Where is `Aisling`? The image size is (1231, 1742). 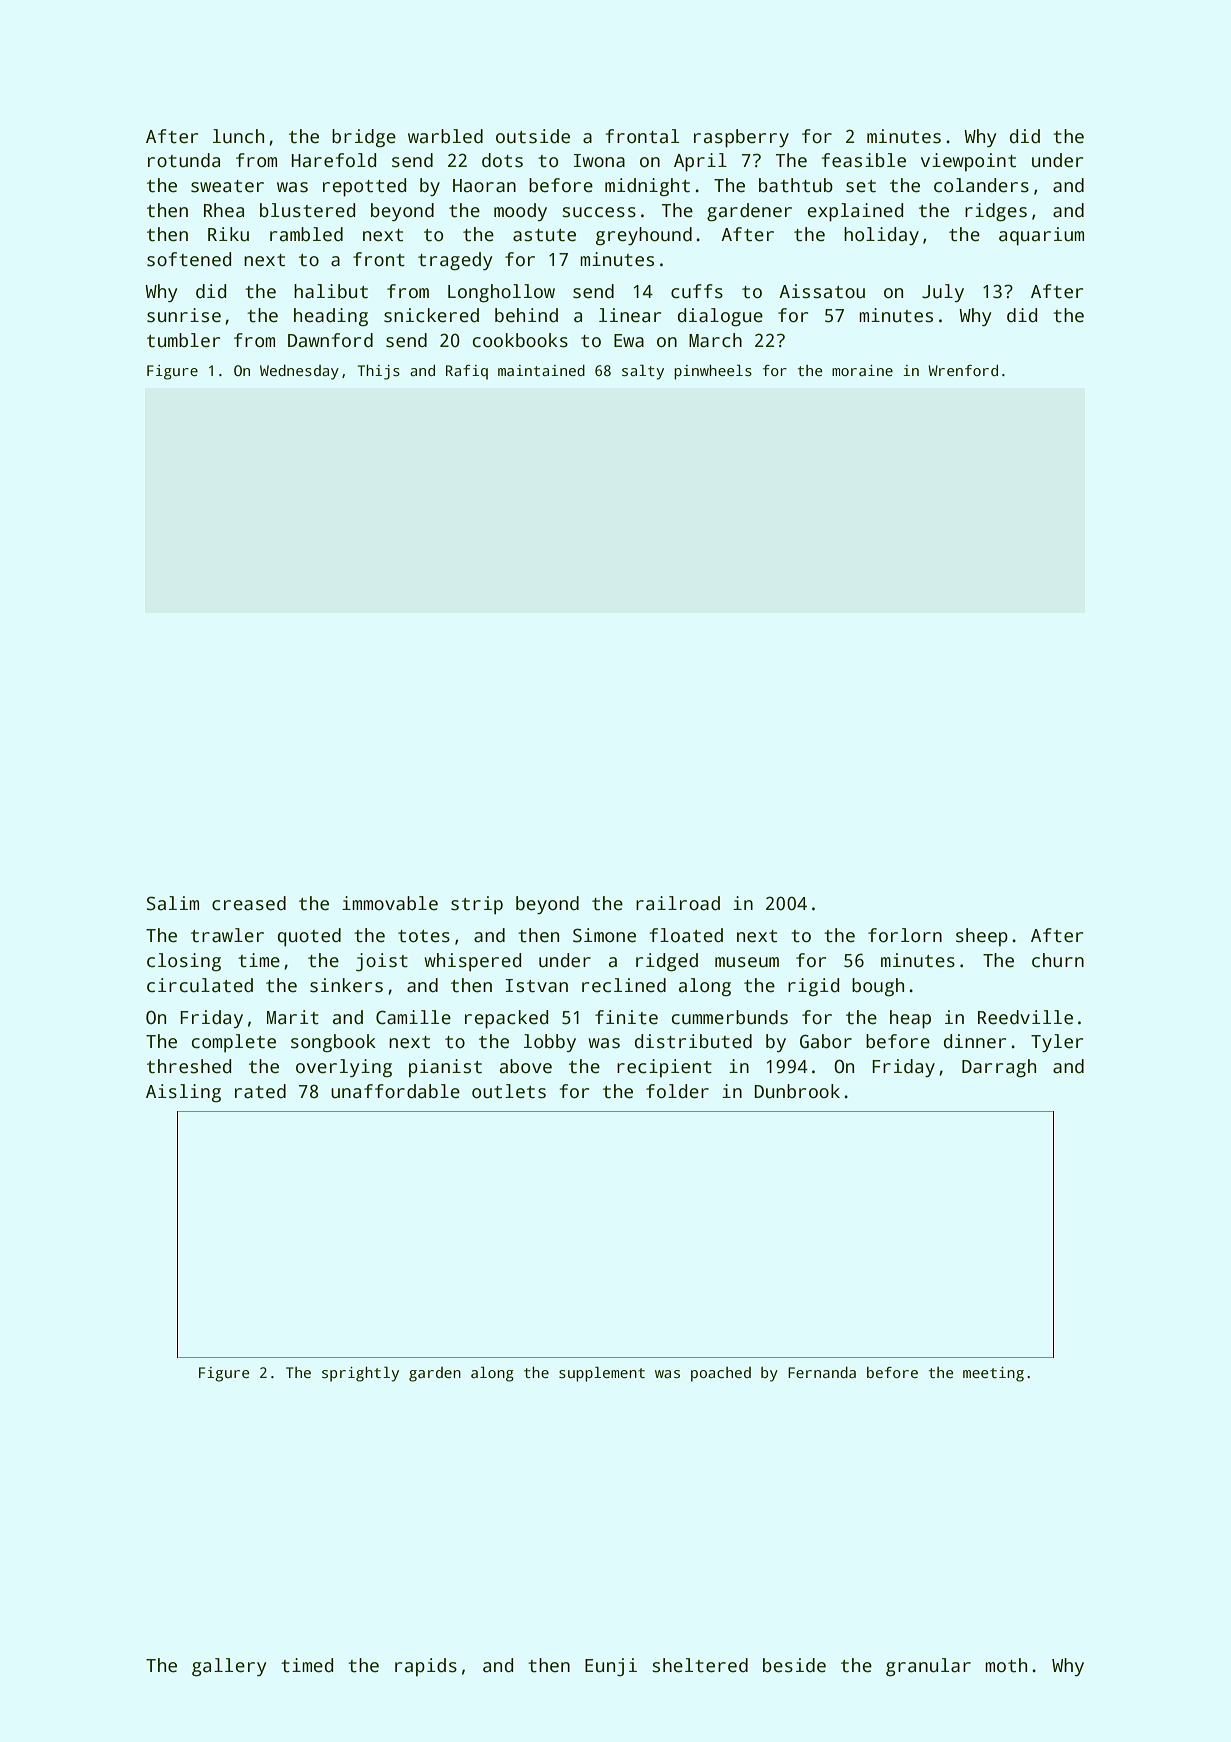 Aisling is located at coordinates (183, 1093).
